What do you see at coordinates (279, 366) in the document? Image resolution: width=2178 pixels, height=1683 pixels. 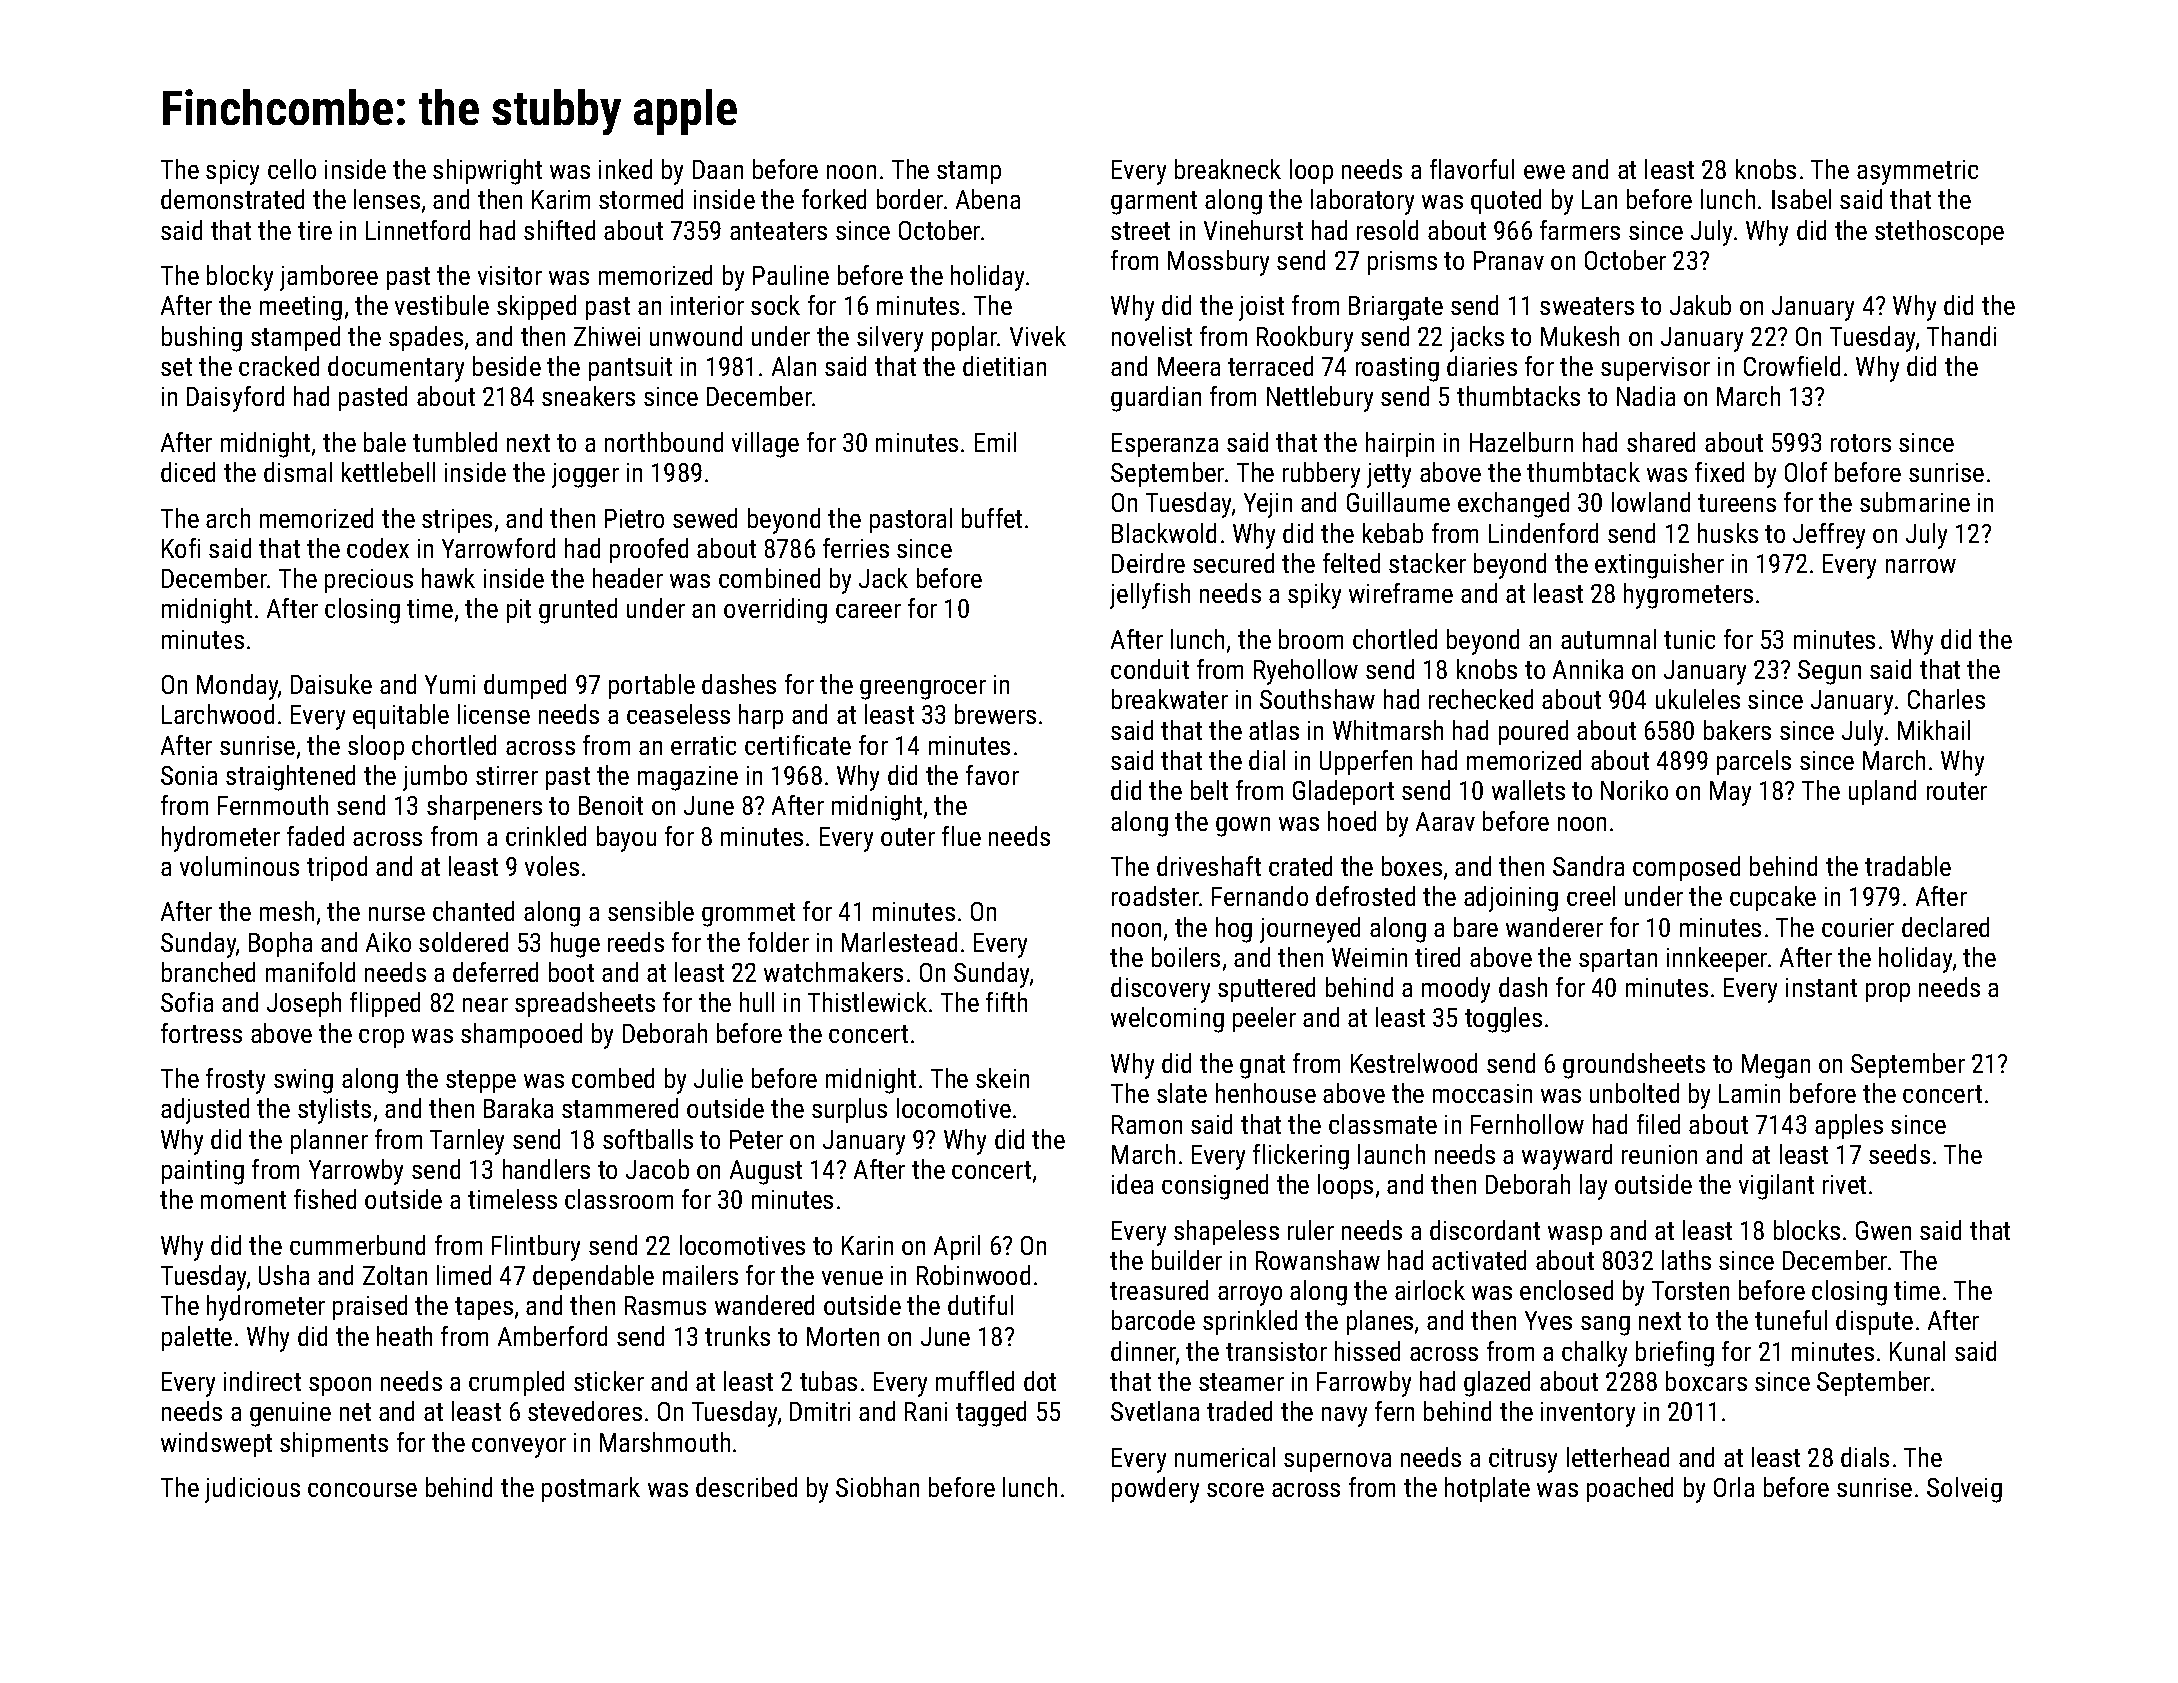 I see `cracked` at bounding box center [279, 366].
